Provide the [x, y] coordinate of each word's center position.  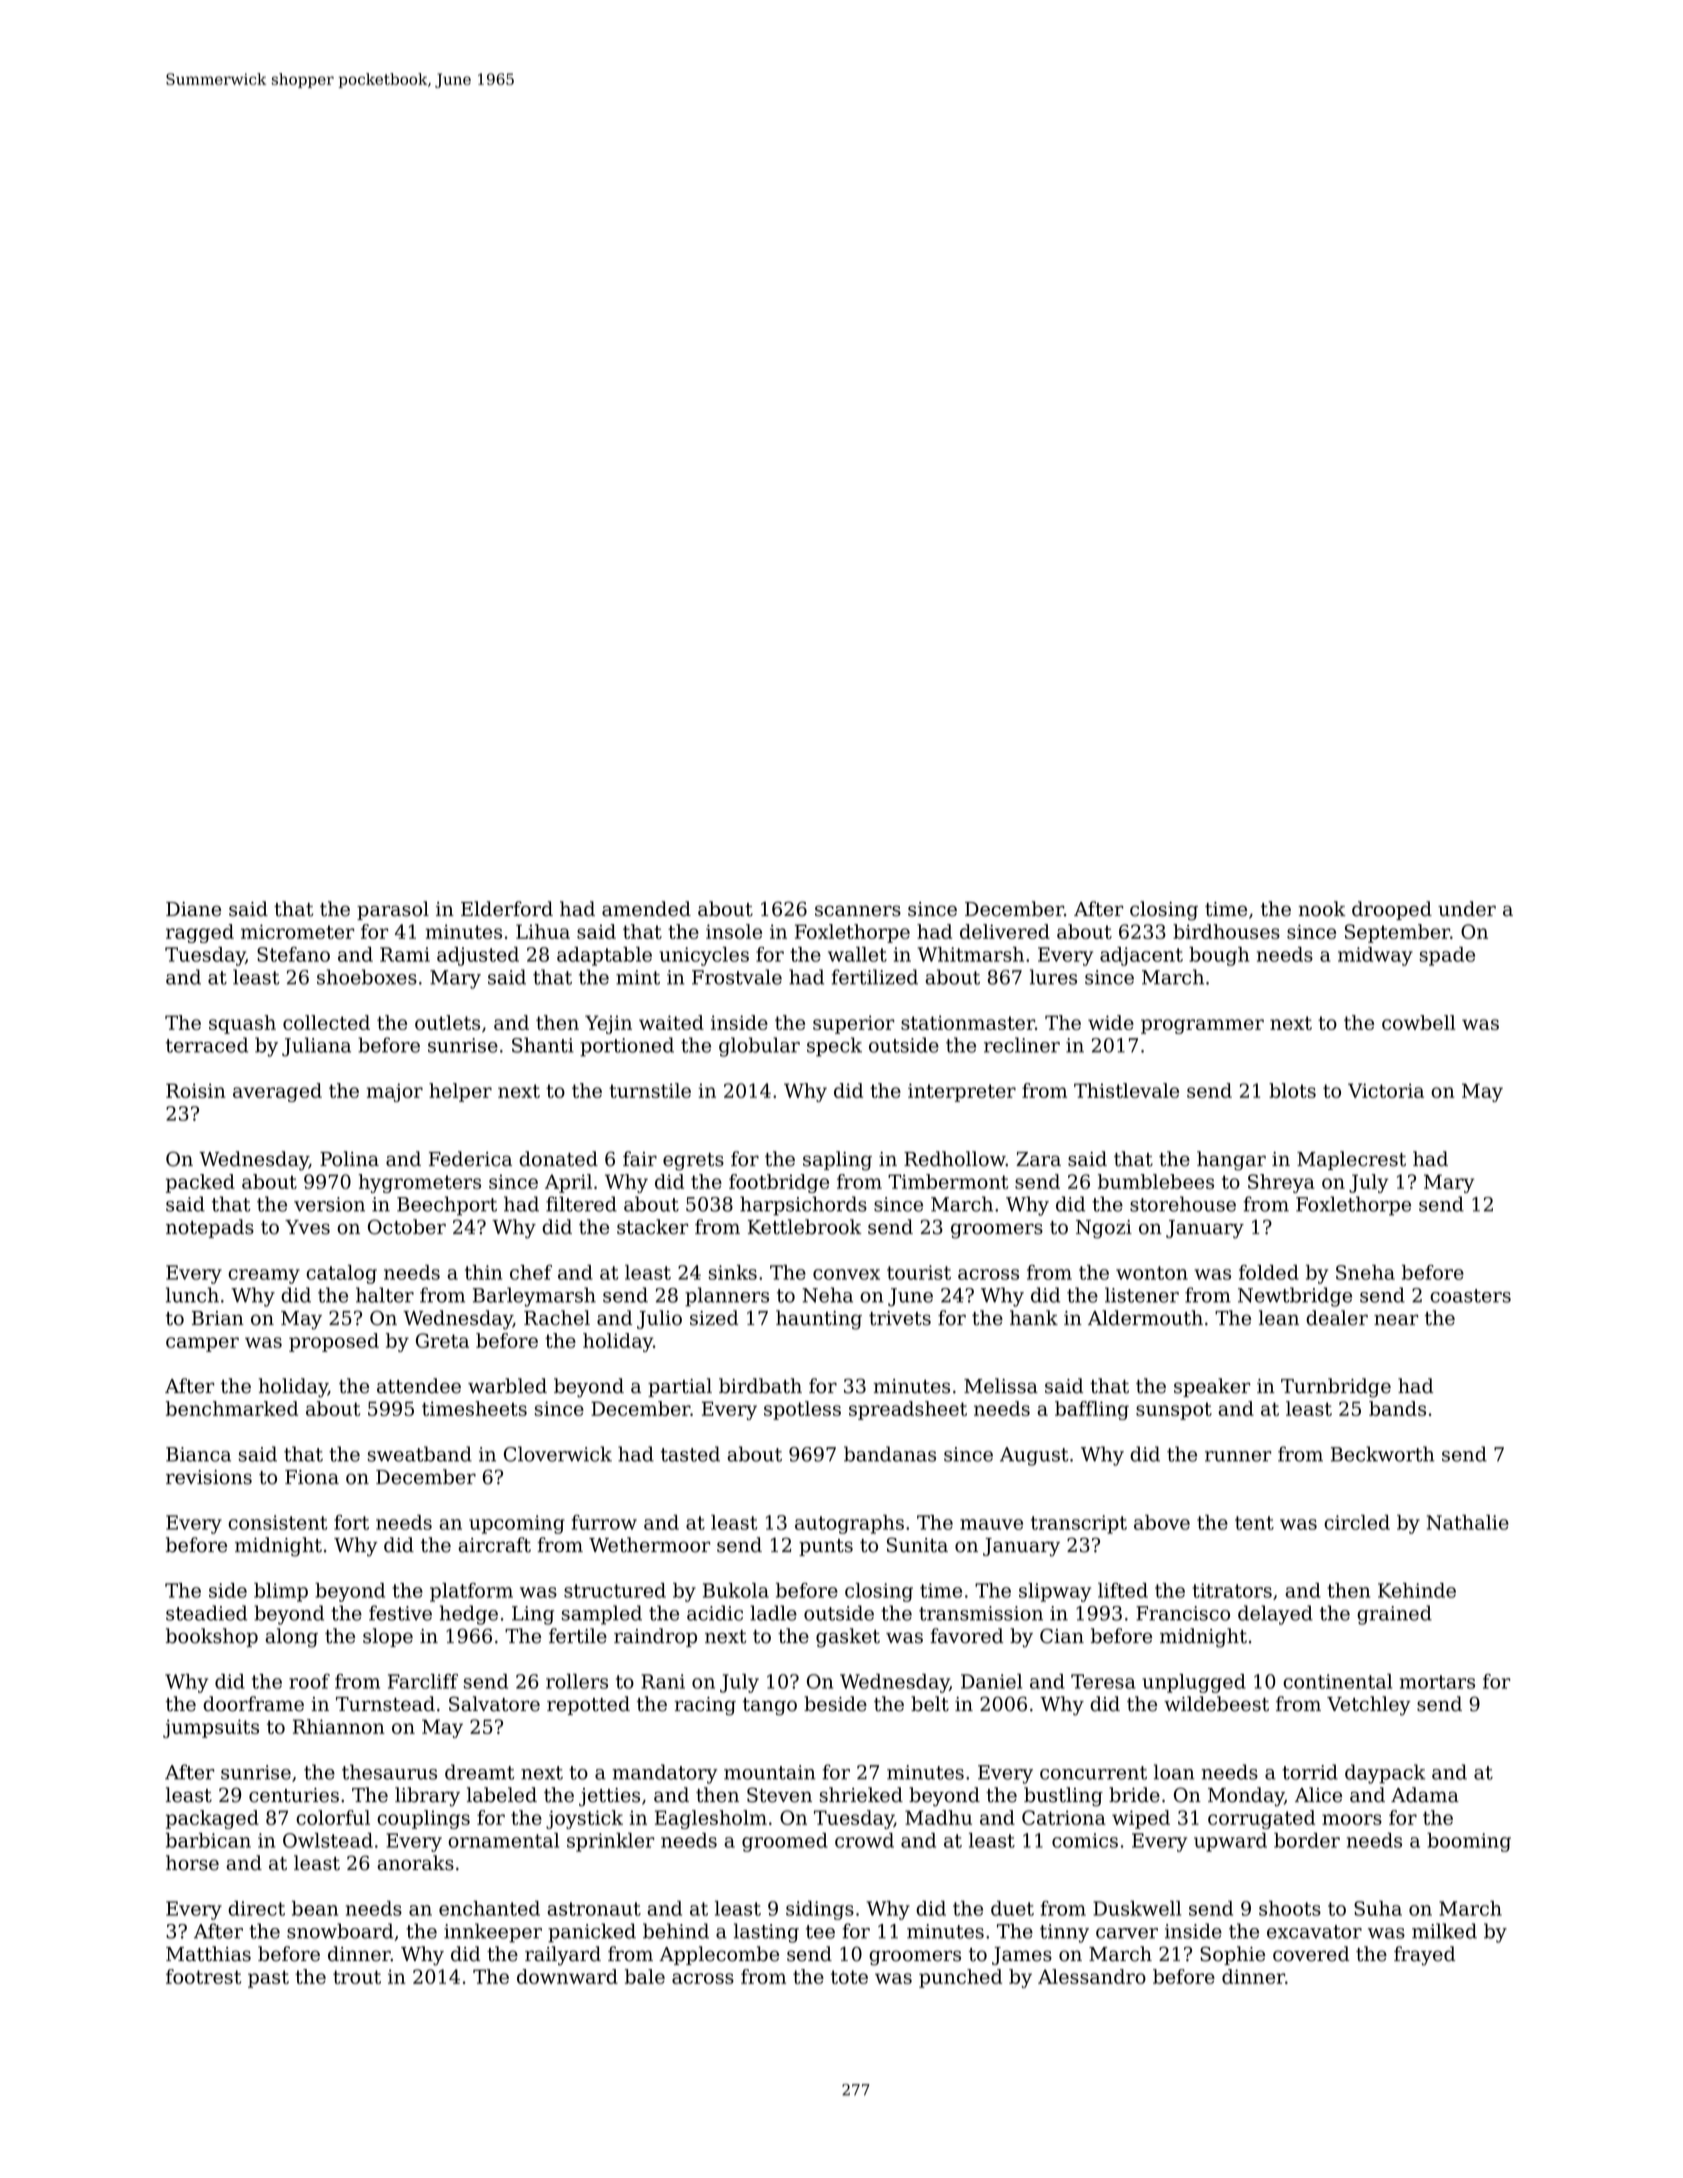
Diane [193, 909]
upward [1230, 1842]
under [1467, 909]
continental [1337, 1681]
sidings [820, 1910]
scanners [858, 911]
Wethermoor [650, 1545]
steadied [206, 1613]
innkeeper [493, 1933]
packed [200, 1183]
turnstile [650, 1090]
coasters [1470, 1296]
